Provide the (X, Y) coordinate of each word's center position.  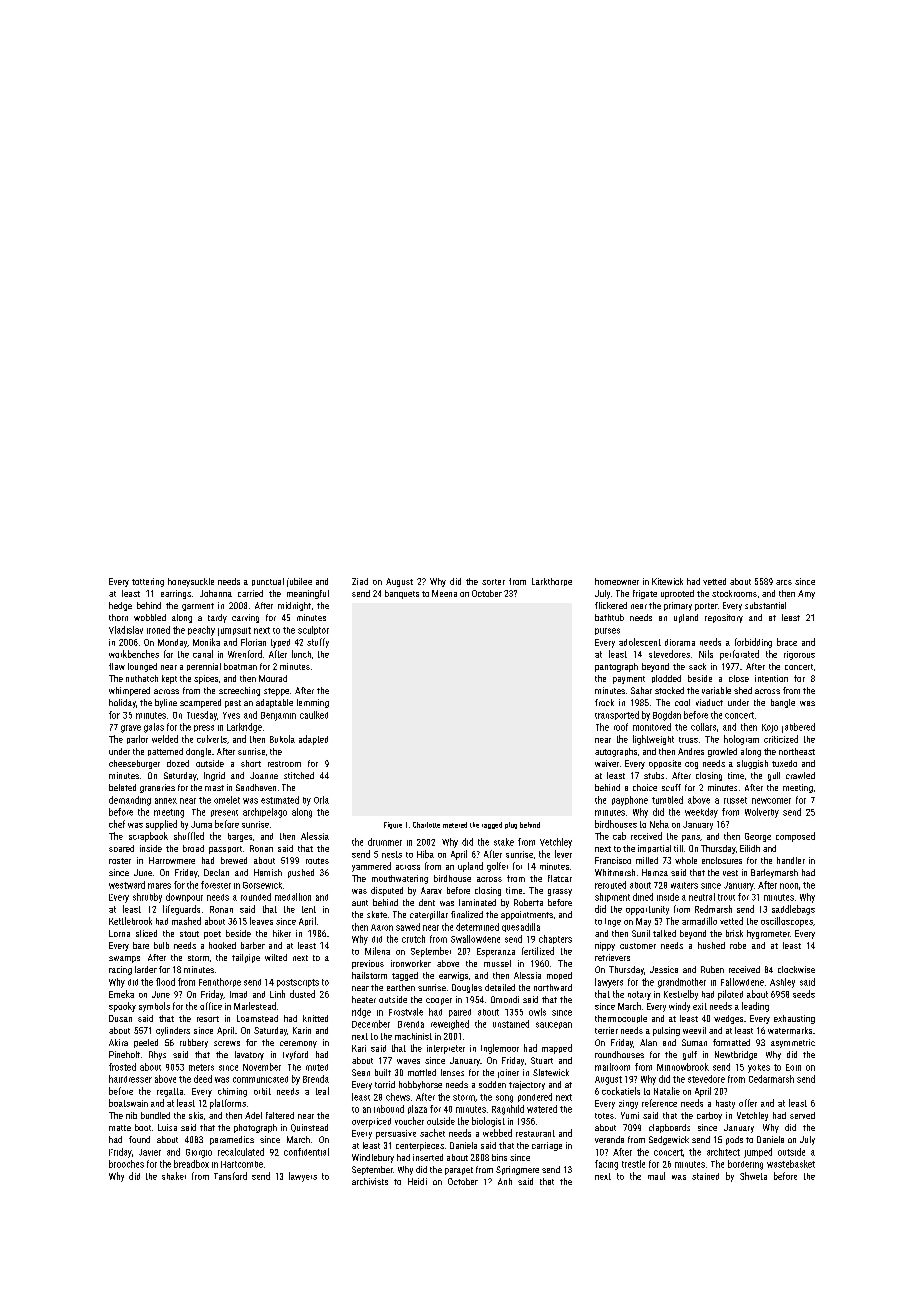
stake (504, 842)
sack (697, 666)
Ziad (360, 581)
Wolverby (762, 813)
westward (127, 885)
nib (131, 1115)
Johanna (216, 593)
